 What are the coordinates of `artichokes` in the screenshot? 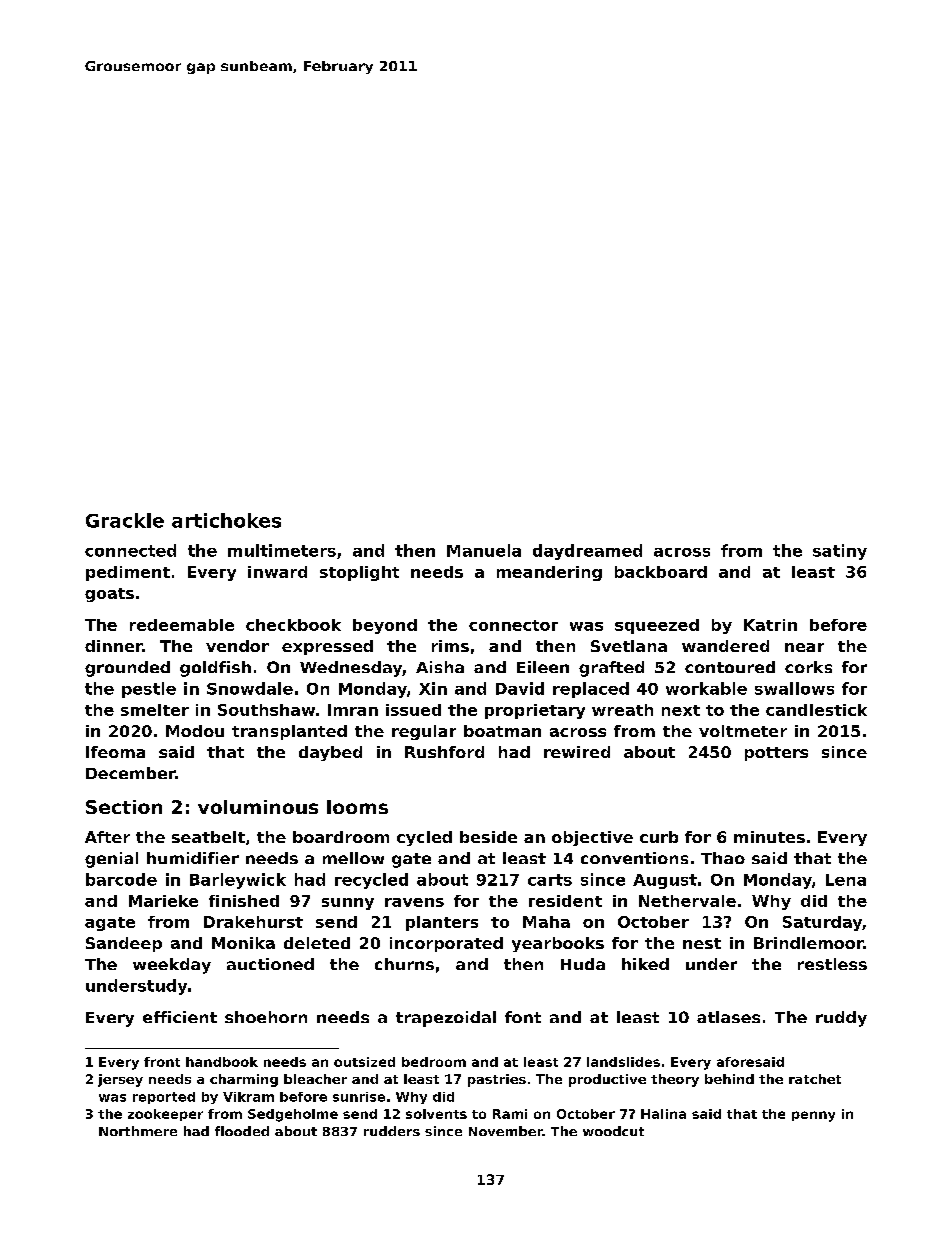 It's located at (226, 520).
